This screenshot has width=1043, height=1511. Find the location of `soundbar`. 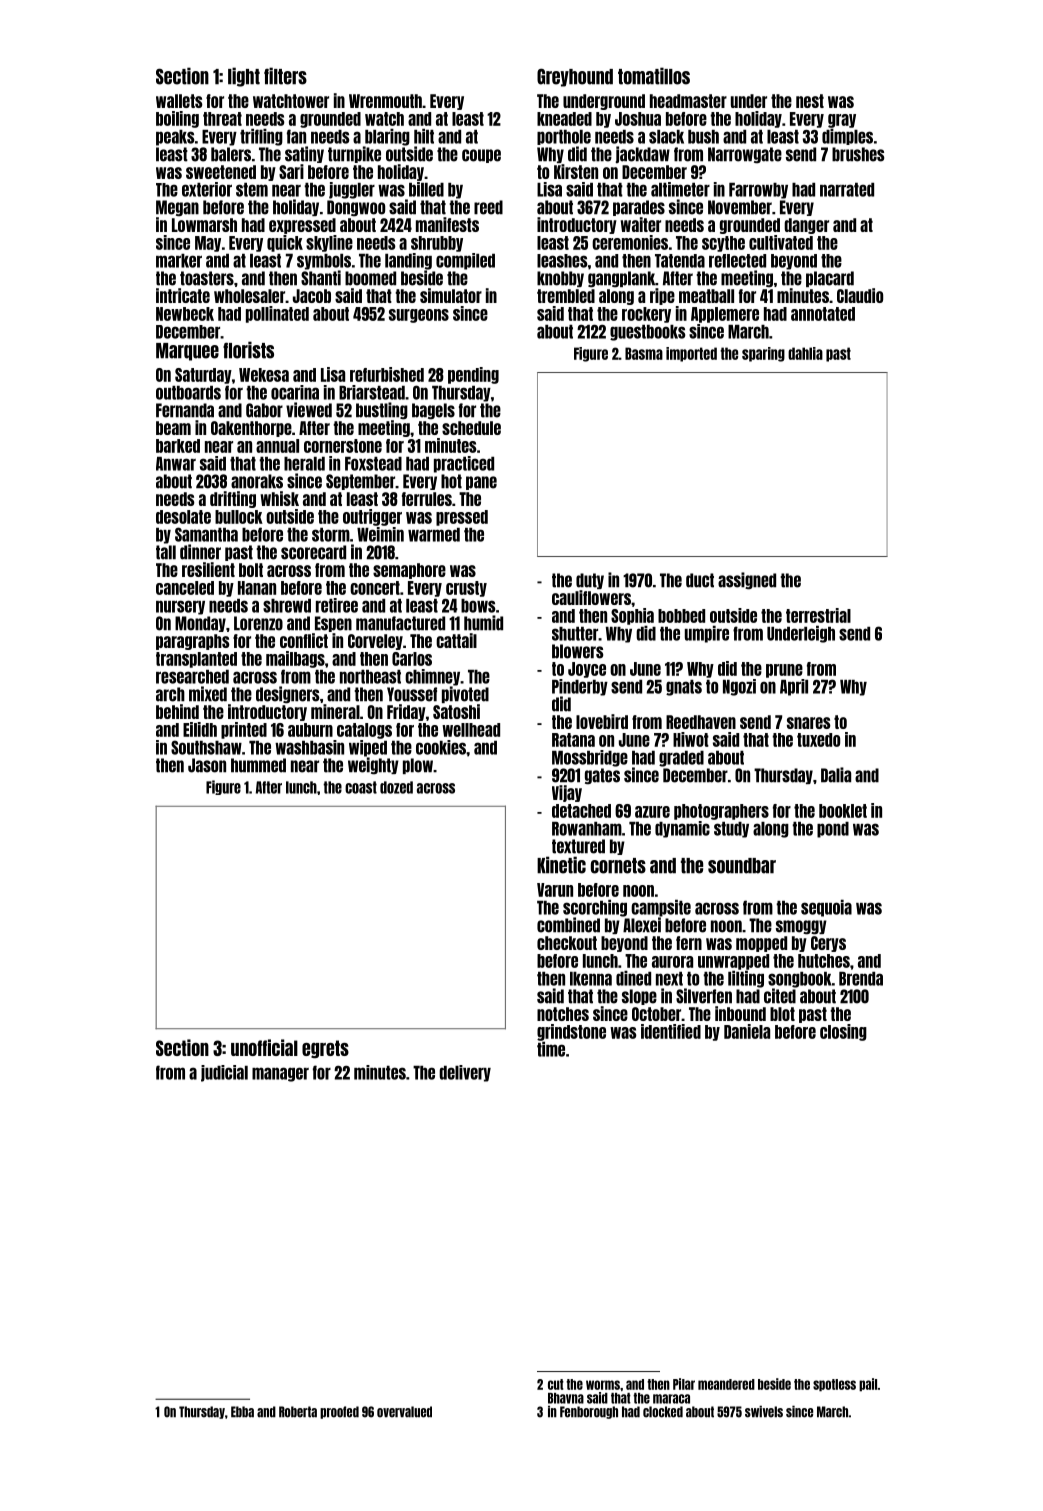

soundbar is located at coordinates (742, 866).
